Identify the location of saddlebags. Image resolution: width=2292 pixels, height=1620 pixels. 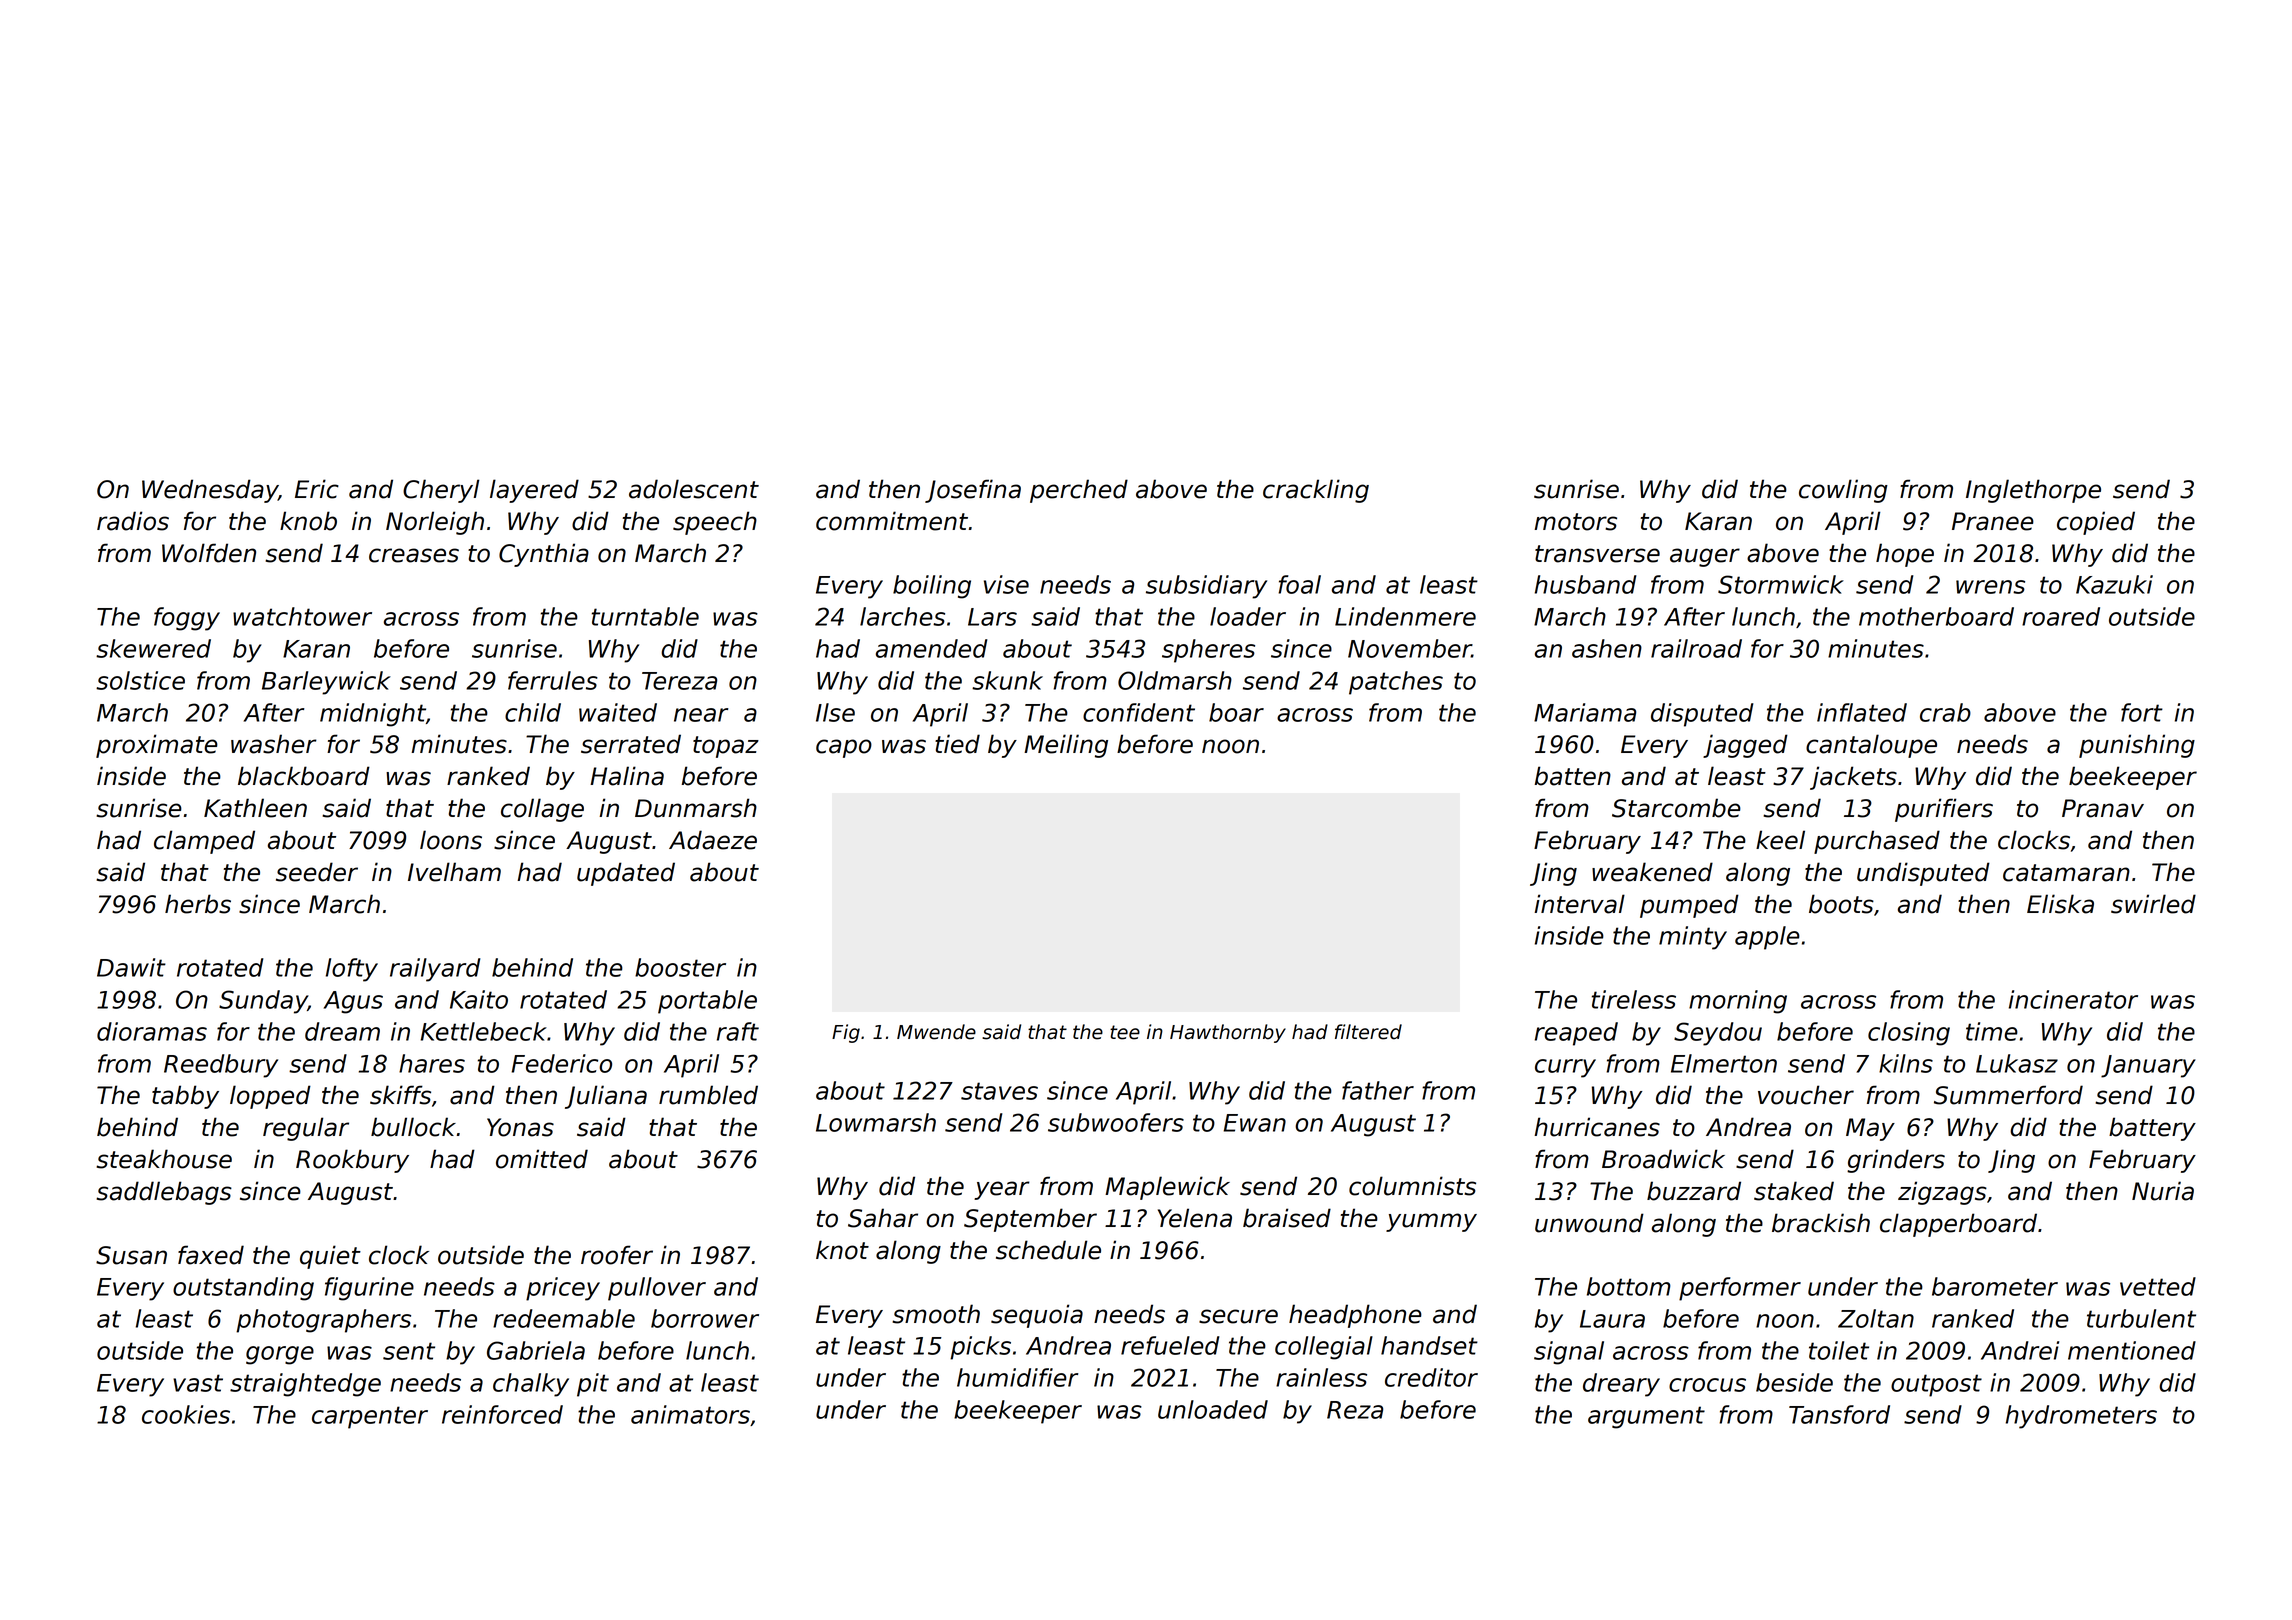
(164, 1193).
